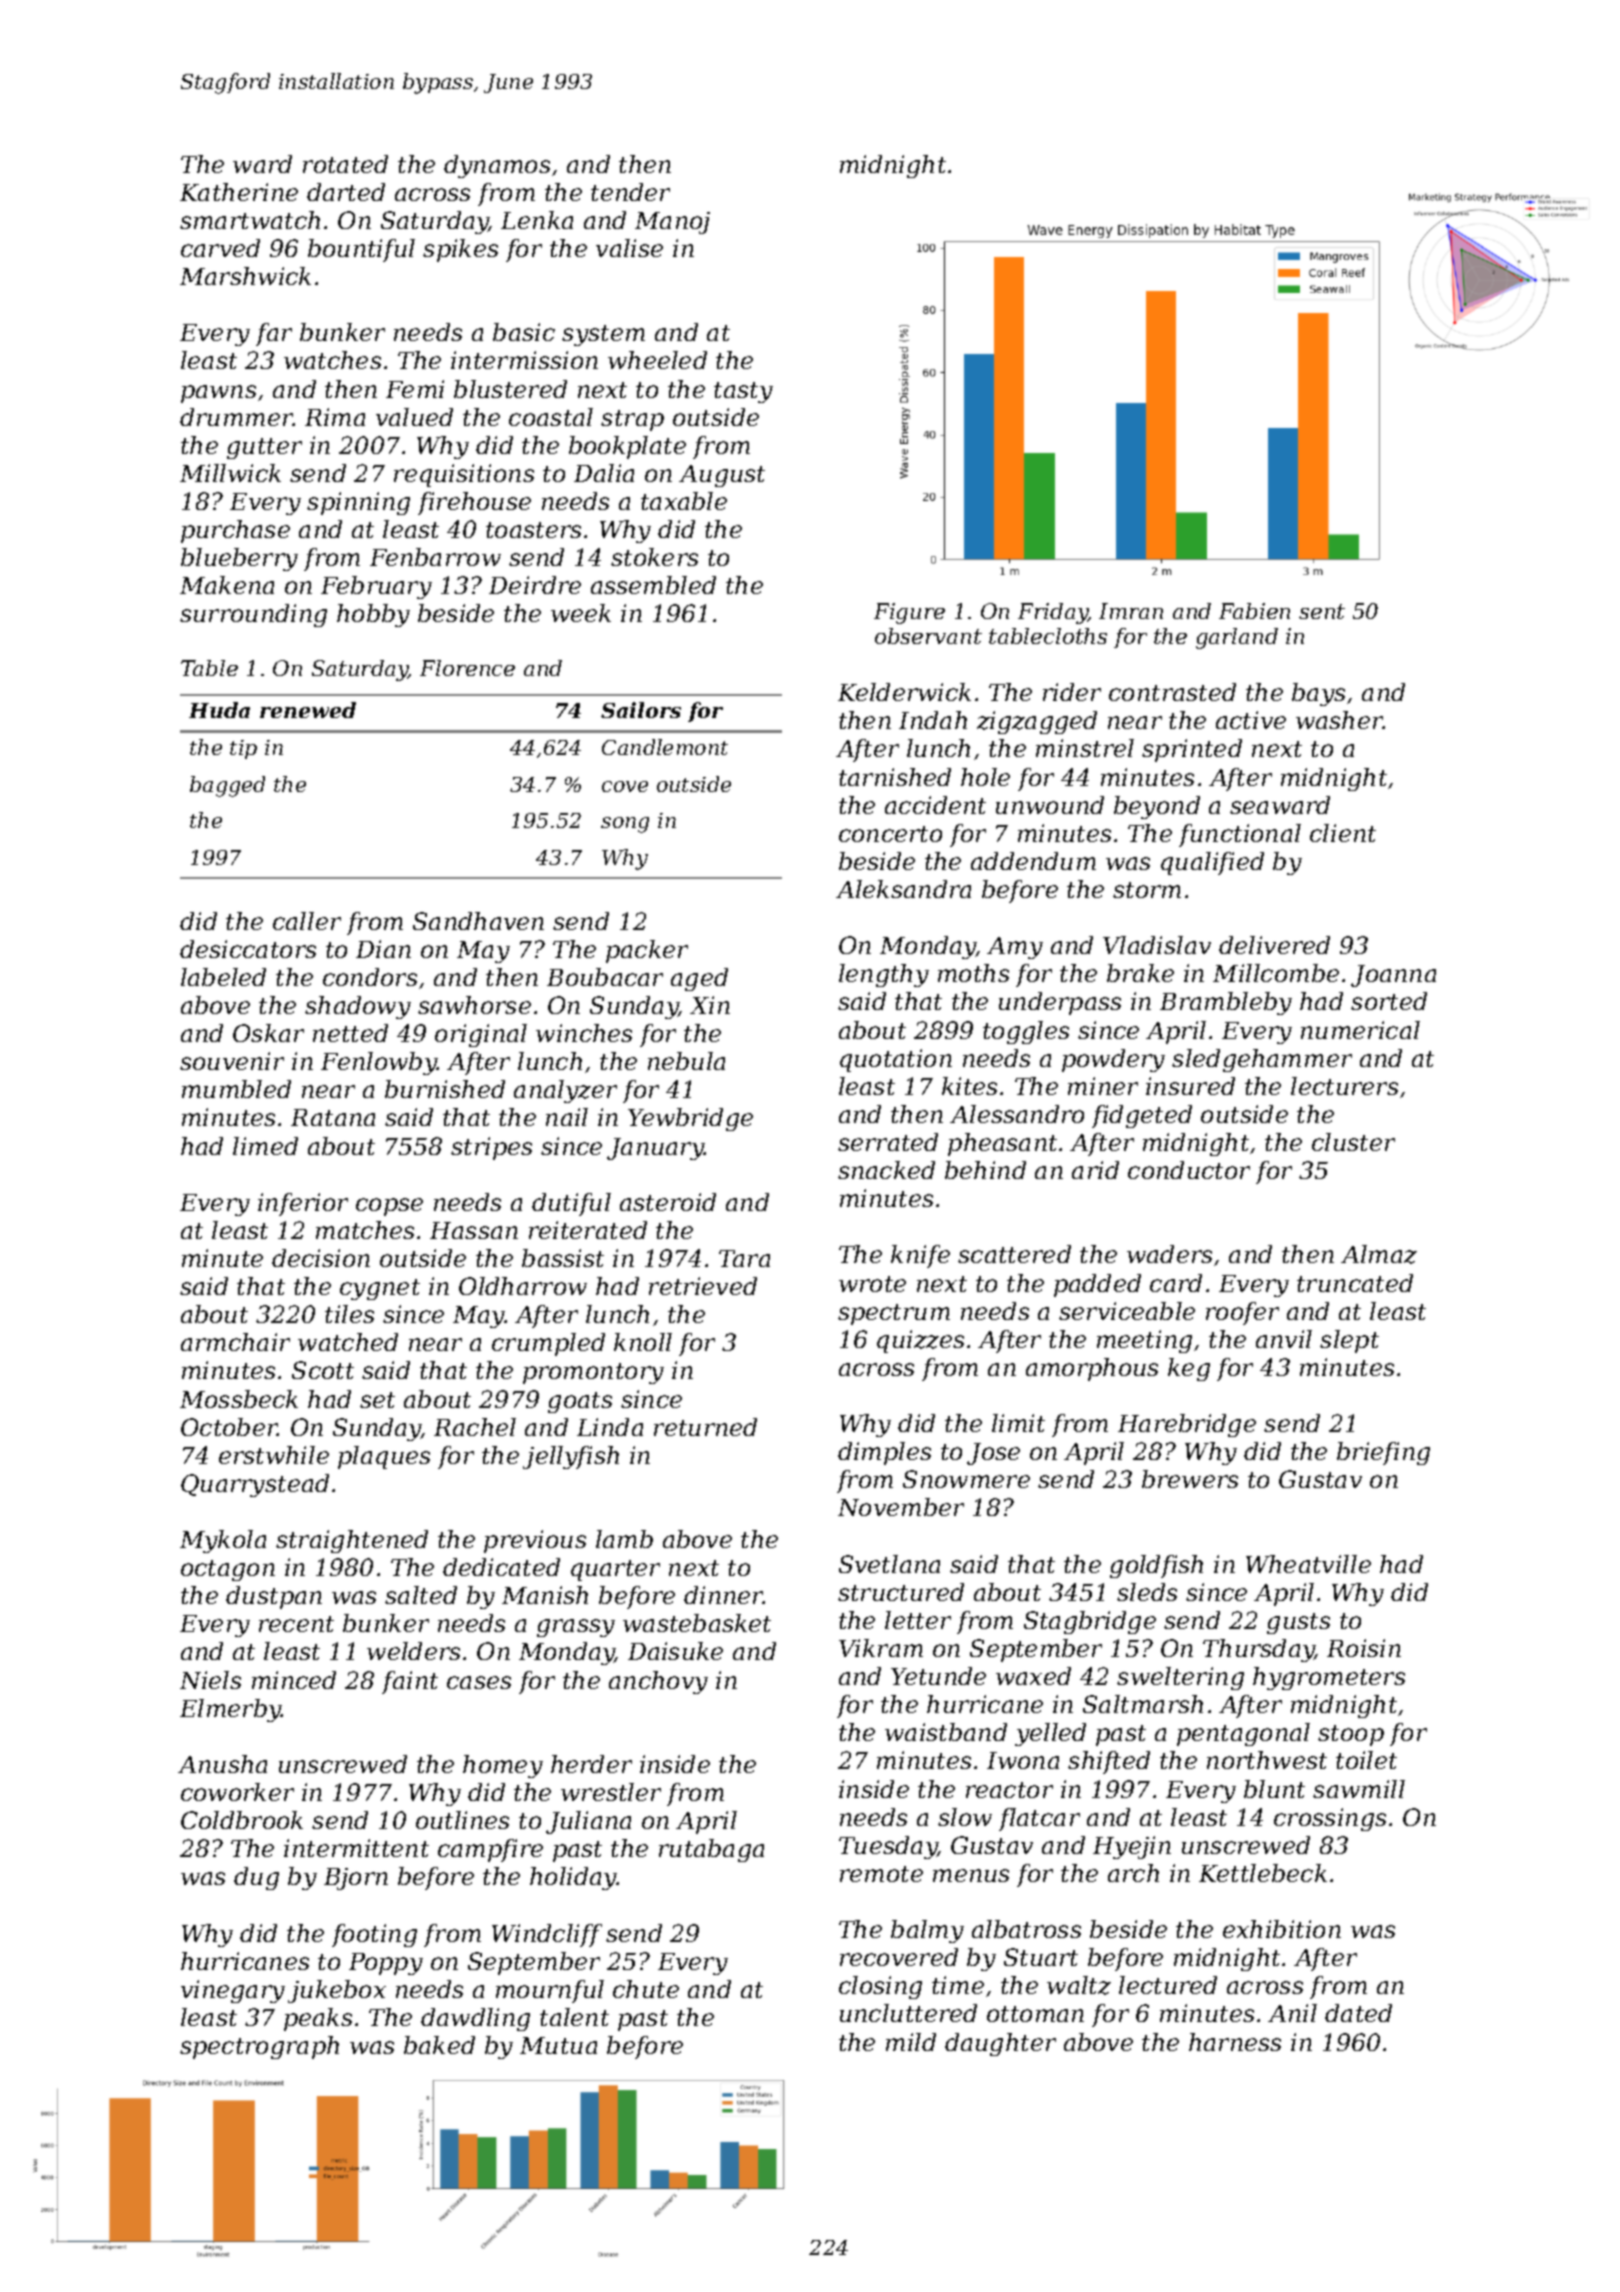  What do you see at coordinates (1254, 611) in the page?
I see `Fabien` at bounding box center [1254, 611].
